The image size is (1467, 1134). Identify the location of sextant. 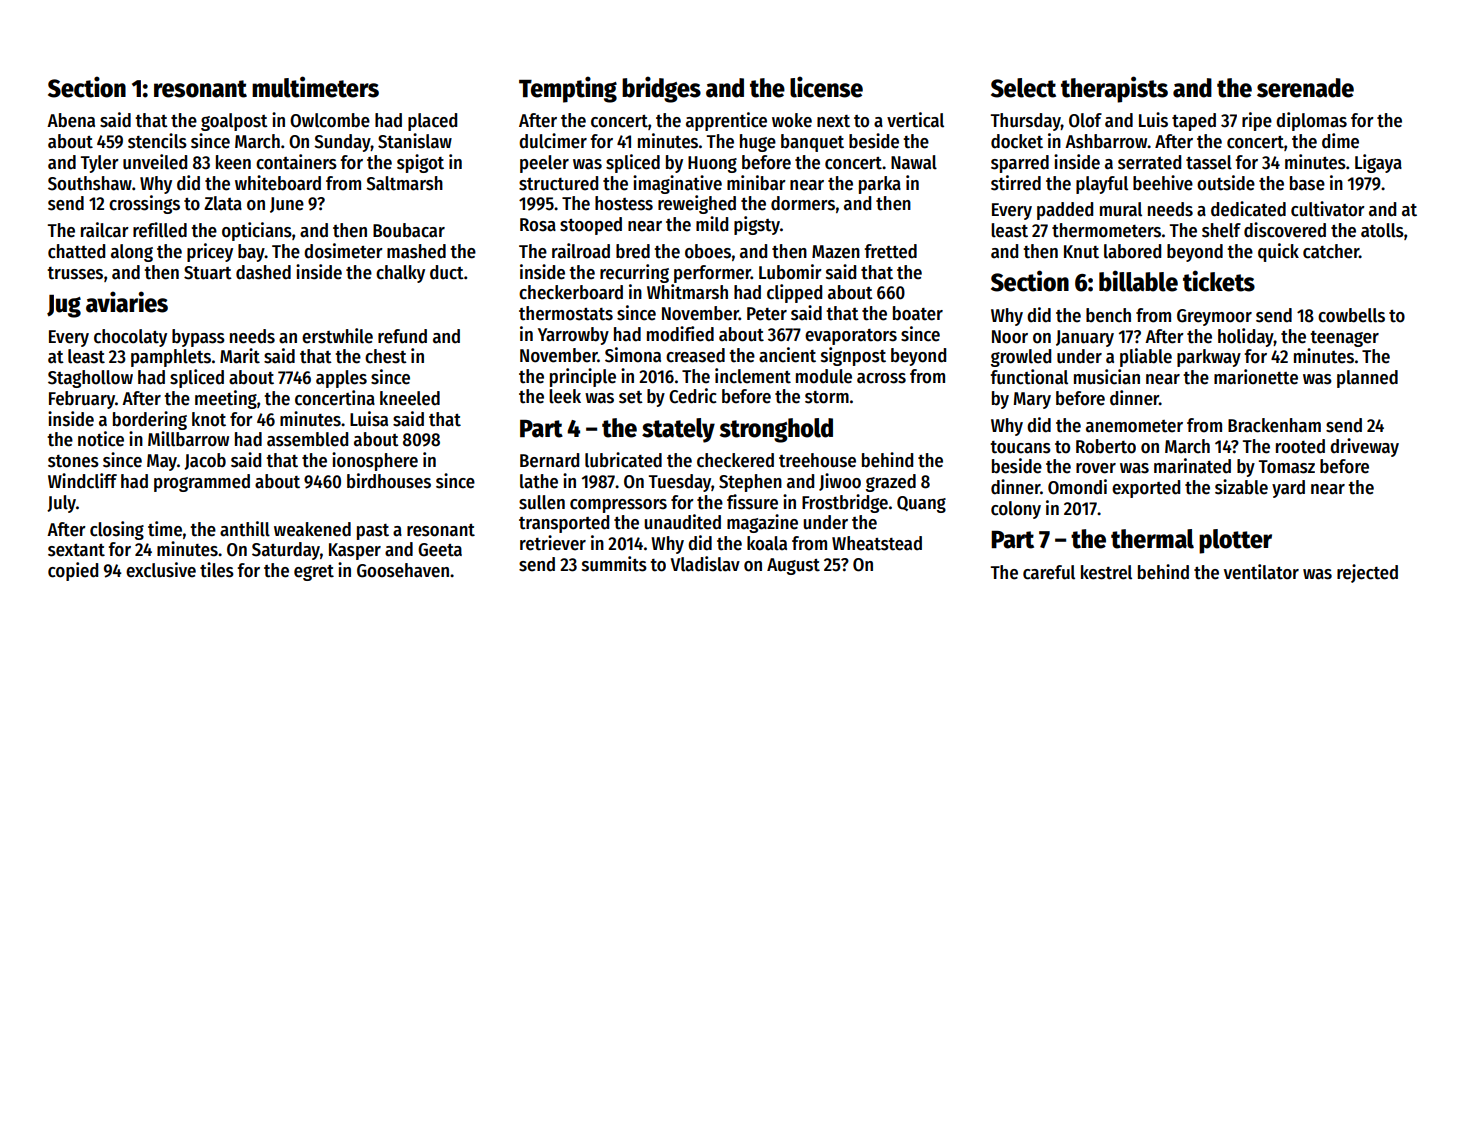
(76, 550).
